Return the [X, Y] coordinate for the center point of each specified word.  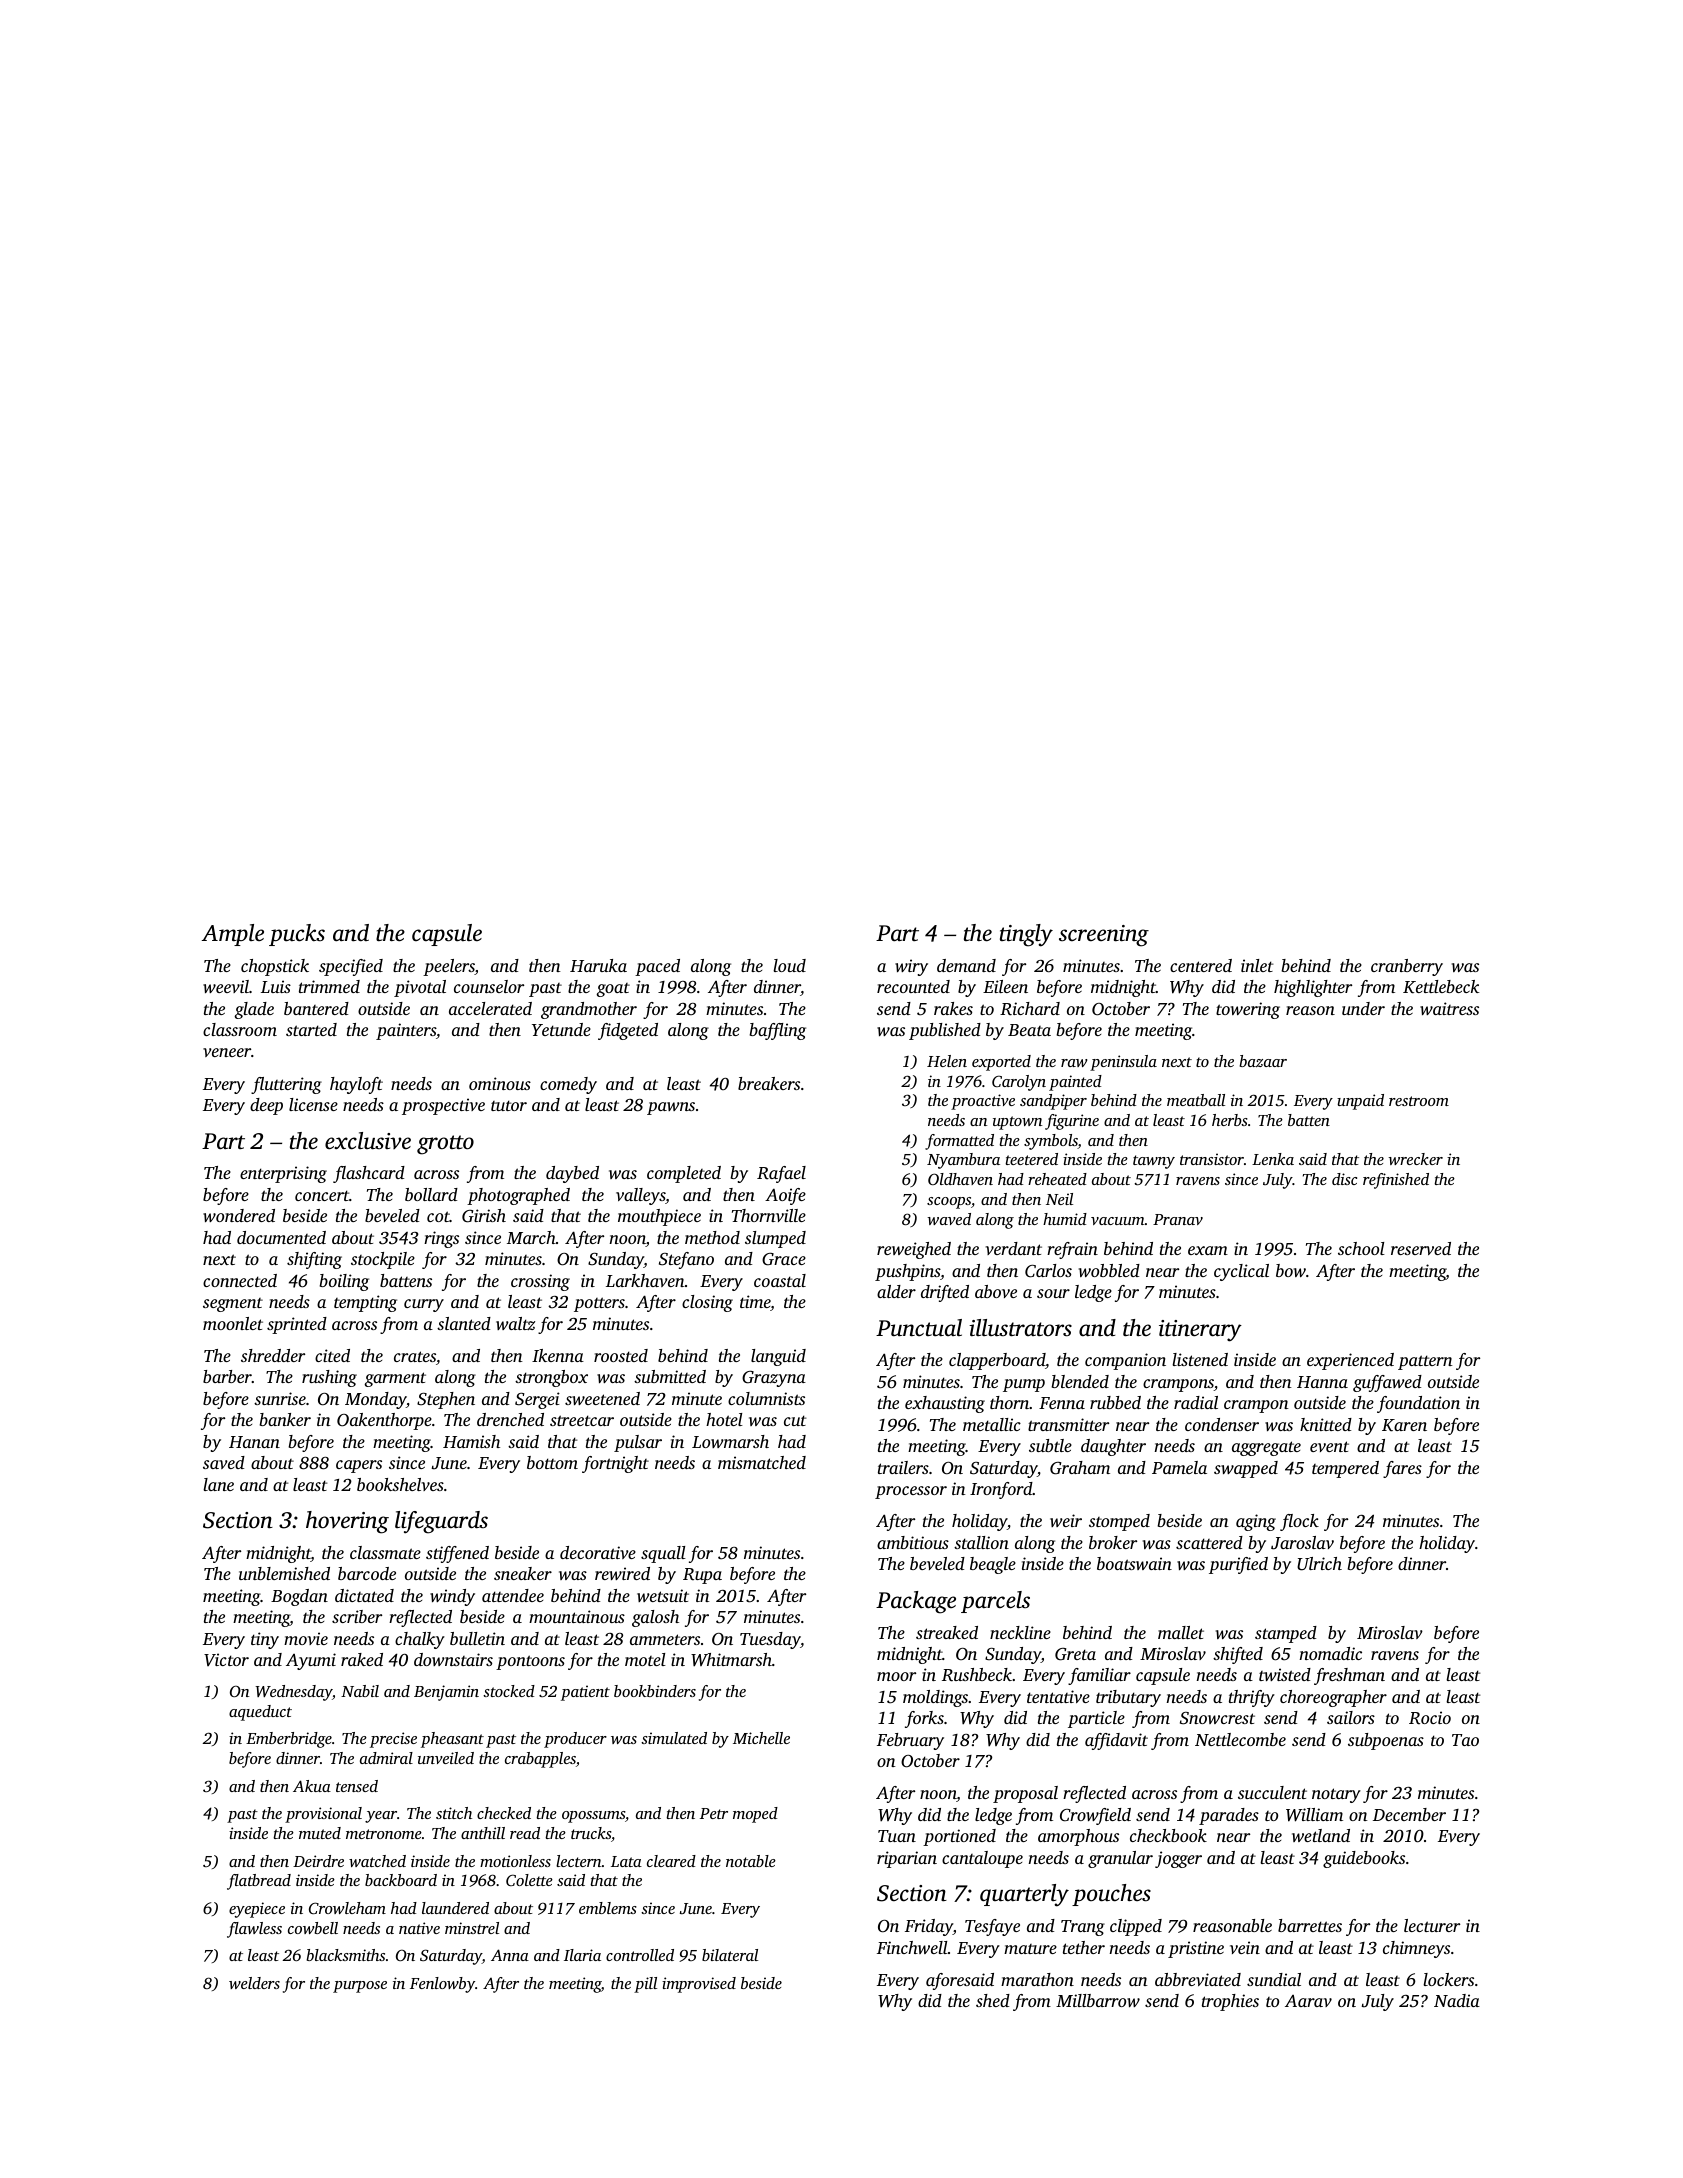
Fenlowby [442, 1985]
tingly [1026, 935]
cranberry [1407, 967]
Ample [233, 935]
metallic [992, 1424]
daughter [1113, 1447]
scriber [357, 1616]
